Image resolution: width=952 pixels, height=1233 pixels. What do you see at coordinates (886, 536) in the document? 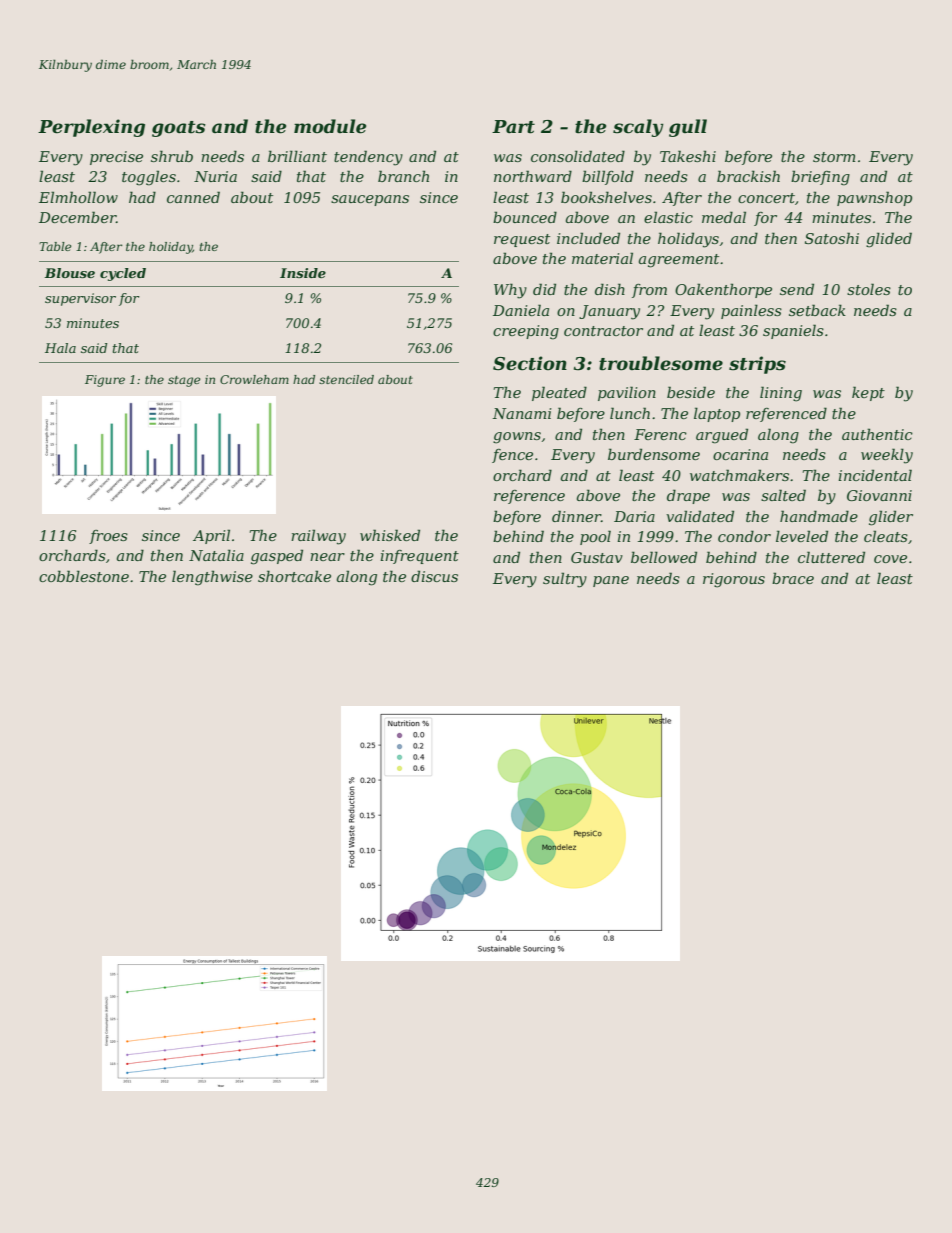
I see `cleats` at bounding box center [886, 536].
